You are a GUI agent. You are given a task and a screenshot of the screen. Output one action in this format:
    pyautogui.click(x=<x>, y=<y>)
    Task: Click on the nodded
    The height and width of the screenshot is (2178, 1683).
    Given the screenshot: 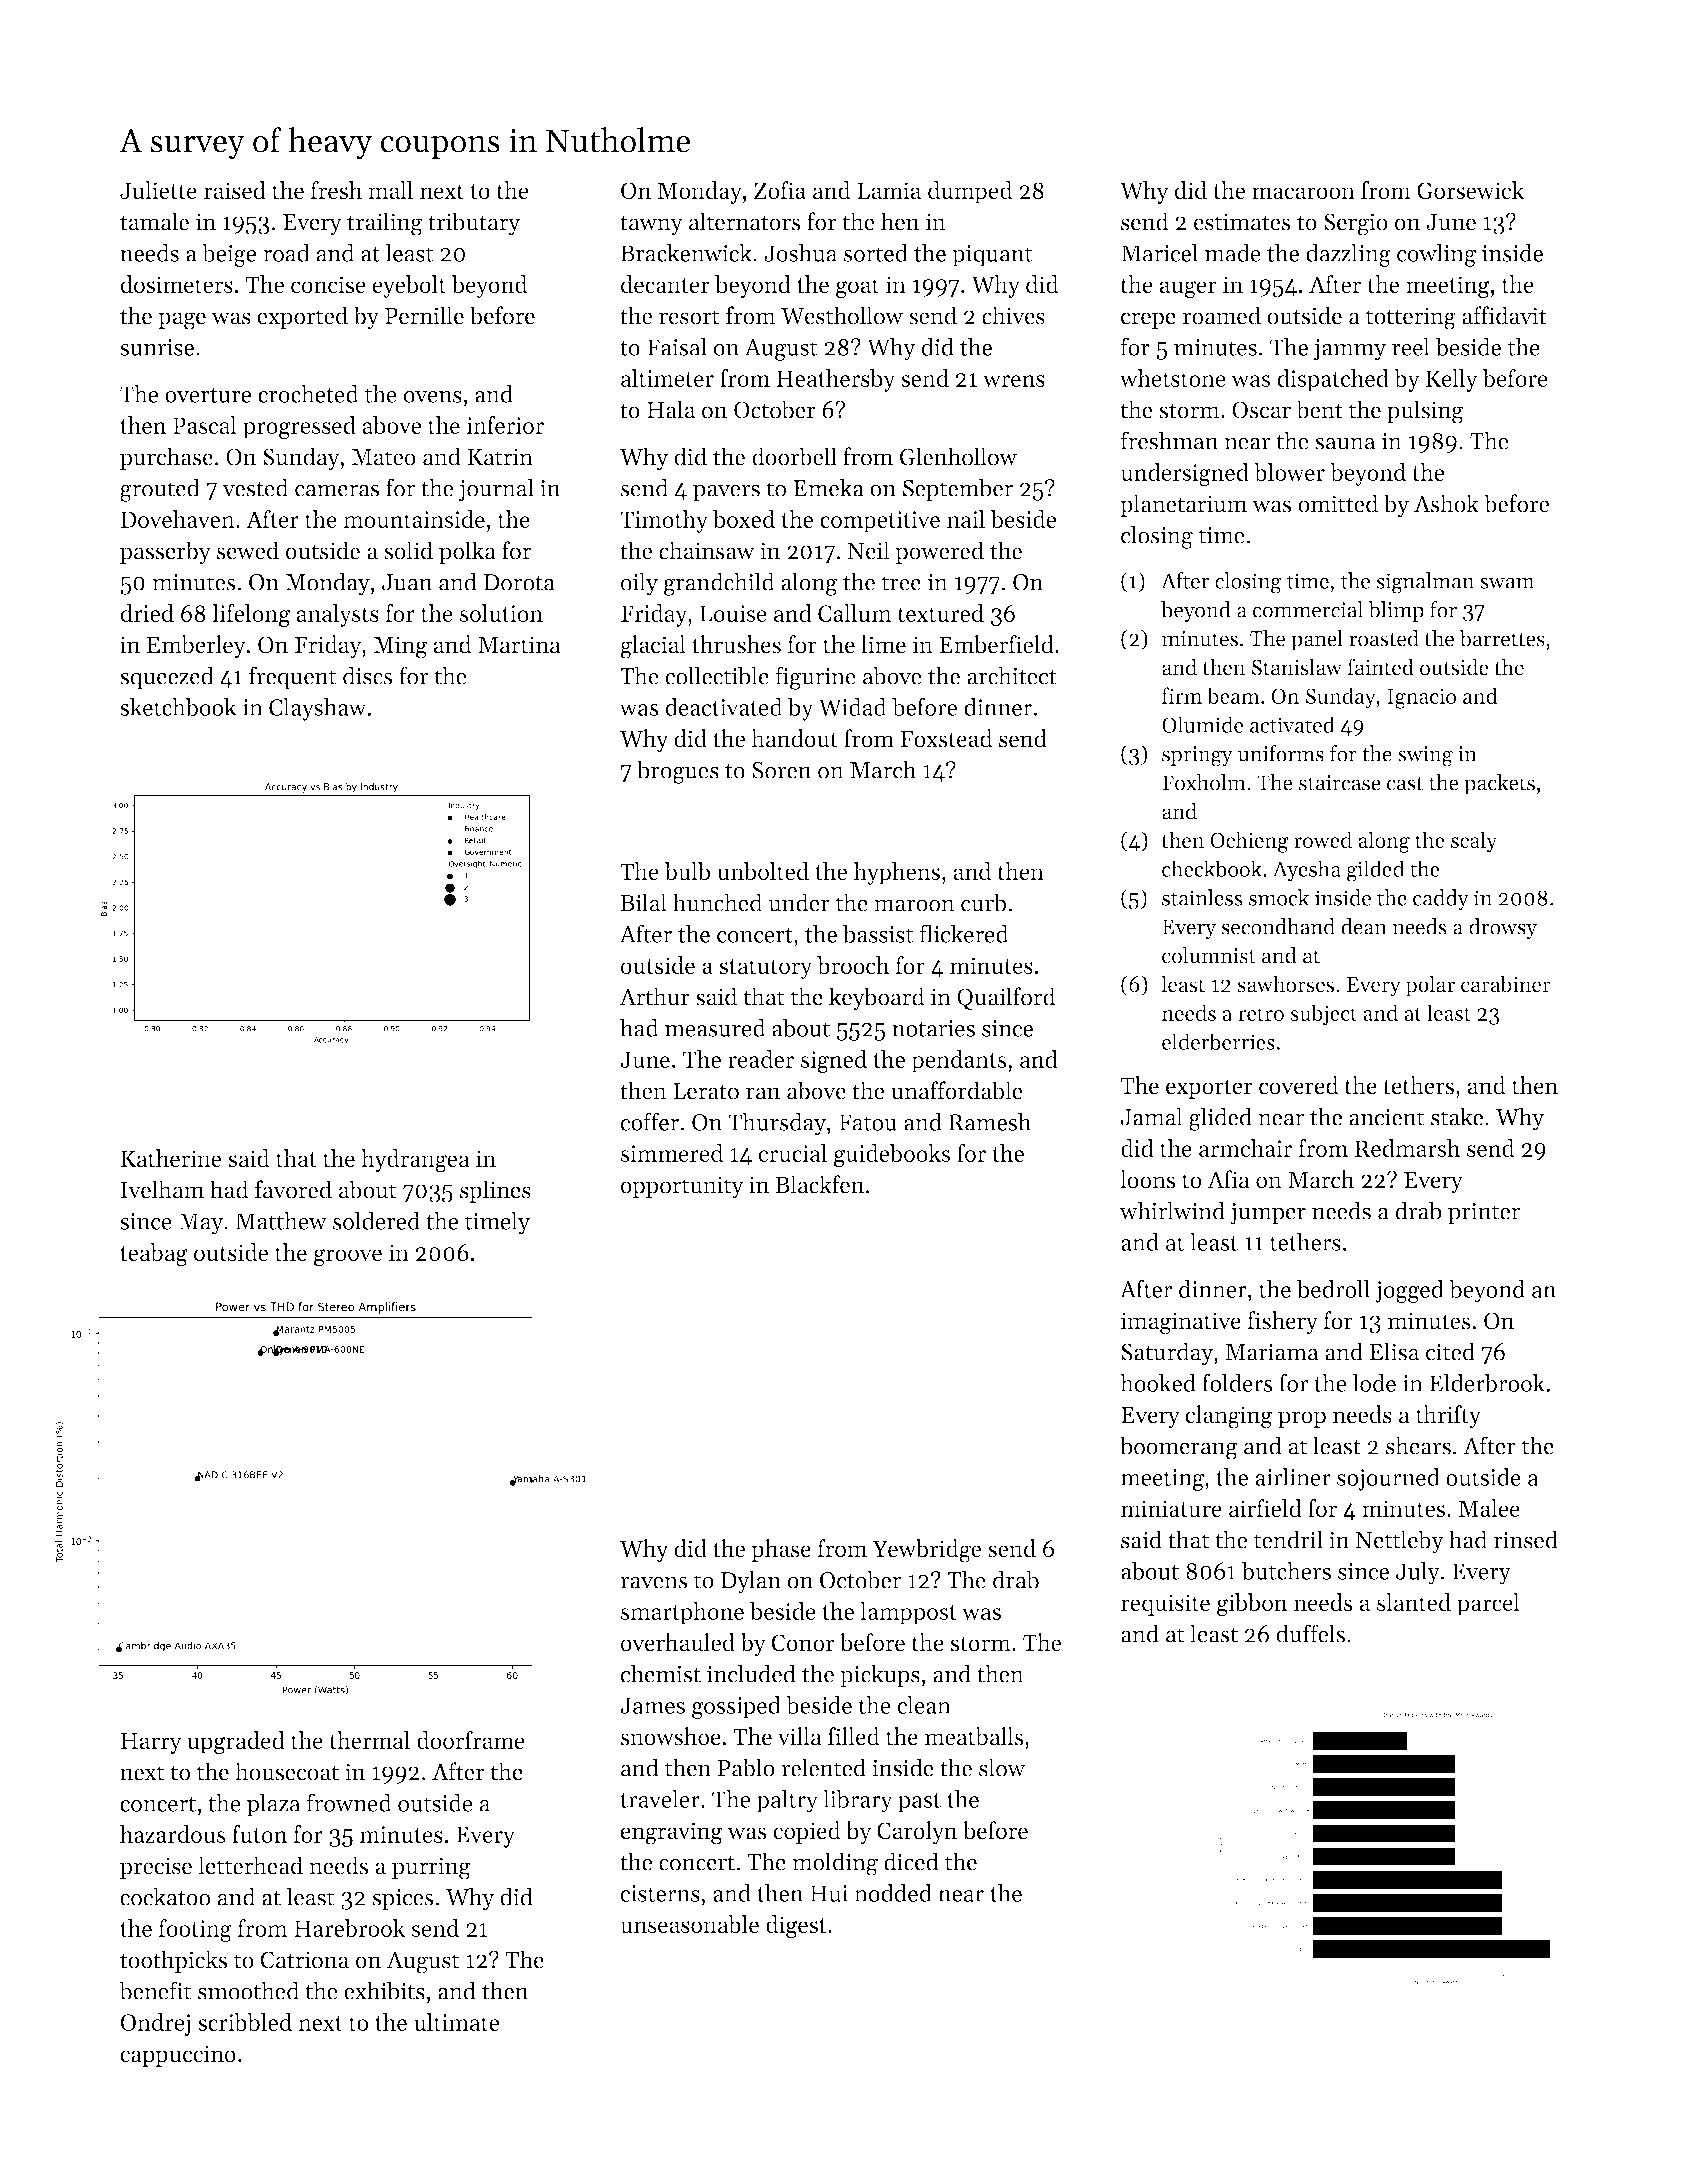 What is the action you would take?
    pyautogui.click(x=893, y=1893)
